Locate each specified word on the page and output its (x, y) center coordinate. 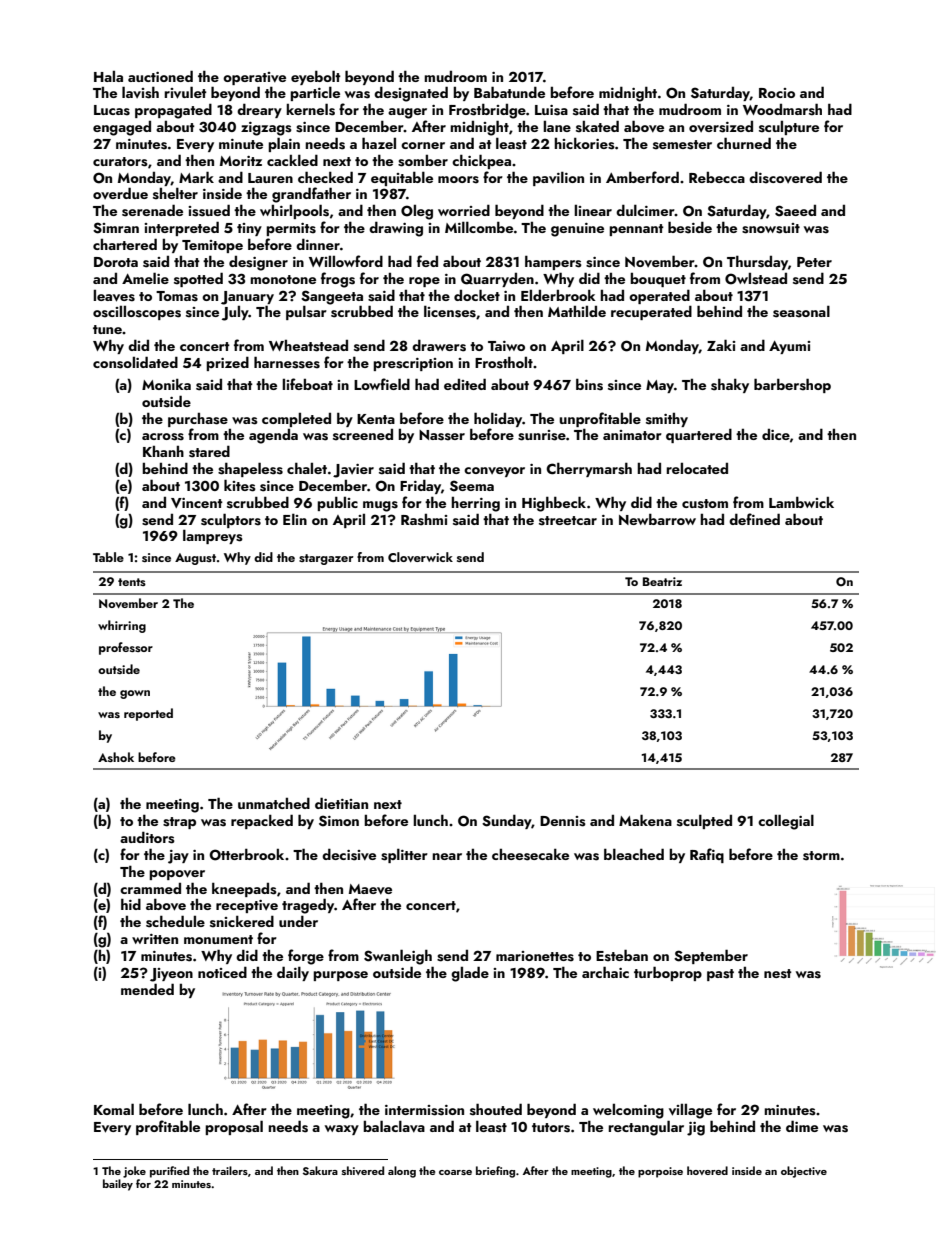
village (690, 1111)
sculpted (704, 821)
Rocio (777, 93)
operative (254, 78)
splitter (404, 855)
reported (148, 714)
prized (227, 363)
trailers (230, 1170)
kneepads (244, 889)
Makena (645, 820)
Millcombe (479, 227)
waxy (342, 1130)
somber (423, 161)
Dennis (563, 821)
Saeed (795, 211)
